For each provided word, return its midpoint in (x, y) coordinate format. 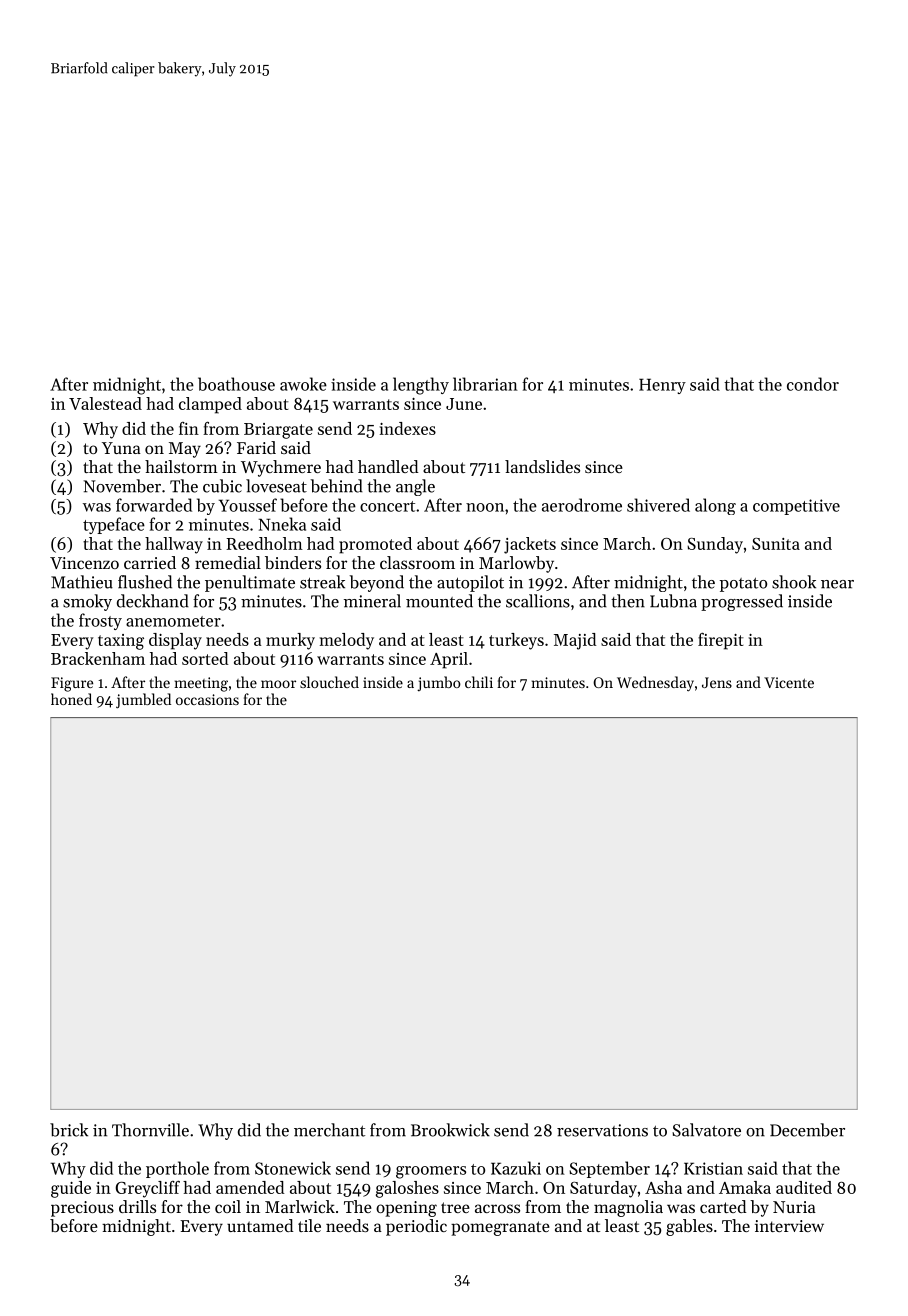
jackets (530, 545)
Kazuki (516, 1168)
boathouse (236, 384)
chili (479, 682)
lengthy (421, 386)
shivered (658, 505)
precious (82, 1209)
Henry (662, 386)
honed (71, 699)
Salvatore (706, 1130)
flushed (145, 582)
